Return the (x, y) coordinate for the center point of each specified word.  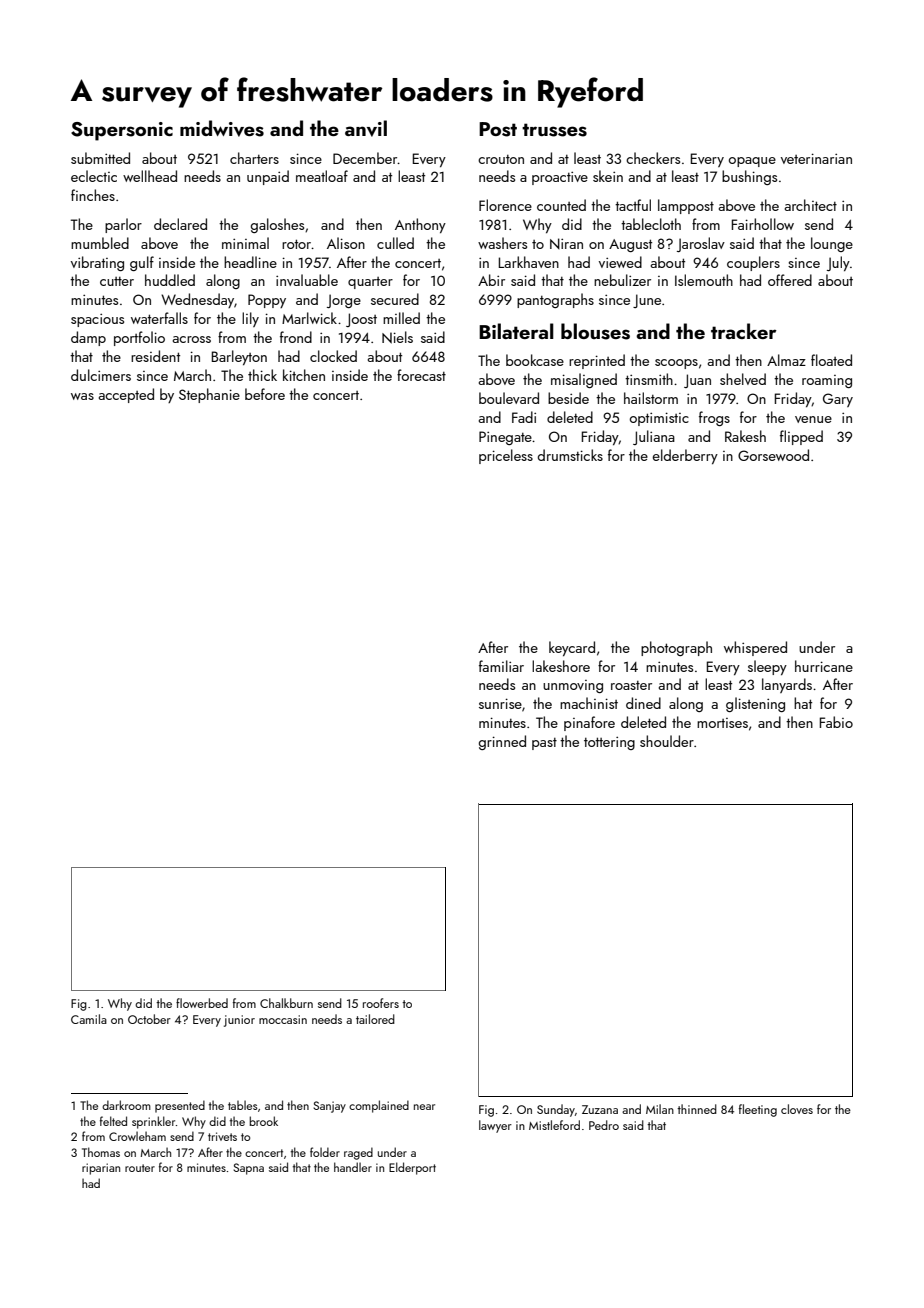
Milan (660, 1109)
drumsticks (570, 455)
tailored (375, 1019)
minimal (245, 243)
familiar (501, 666)
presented (180, 1106)
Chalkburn (286, 1003)
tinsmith (649, 379)
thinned (697, 1109)
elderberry (685, 456)
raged (358, 1153)
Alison (346, 243)
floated (831, 360)
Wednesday (197, 300)
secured (395, 299)
